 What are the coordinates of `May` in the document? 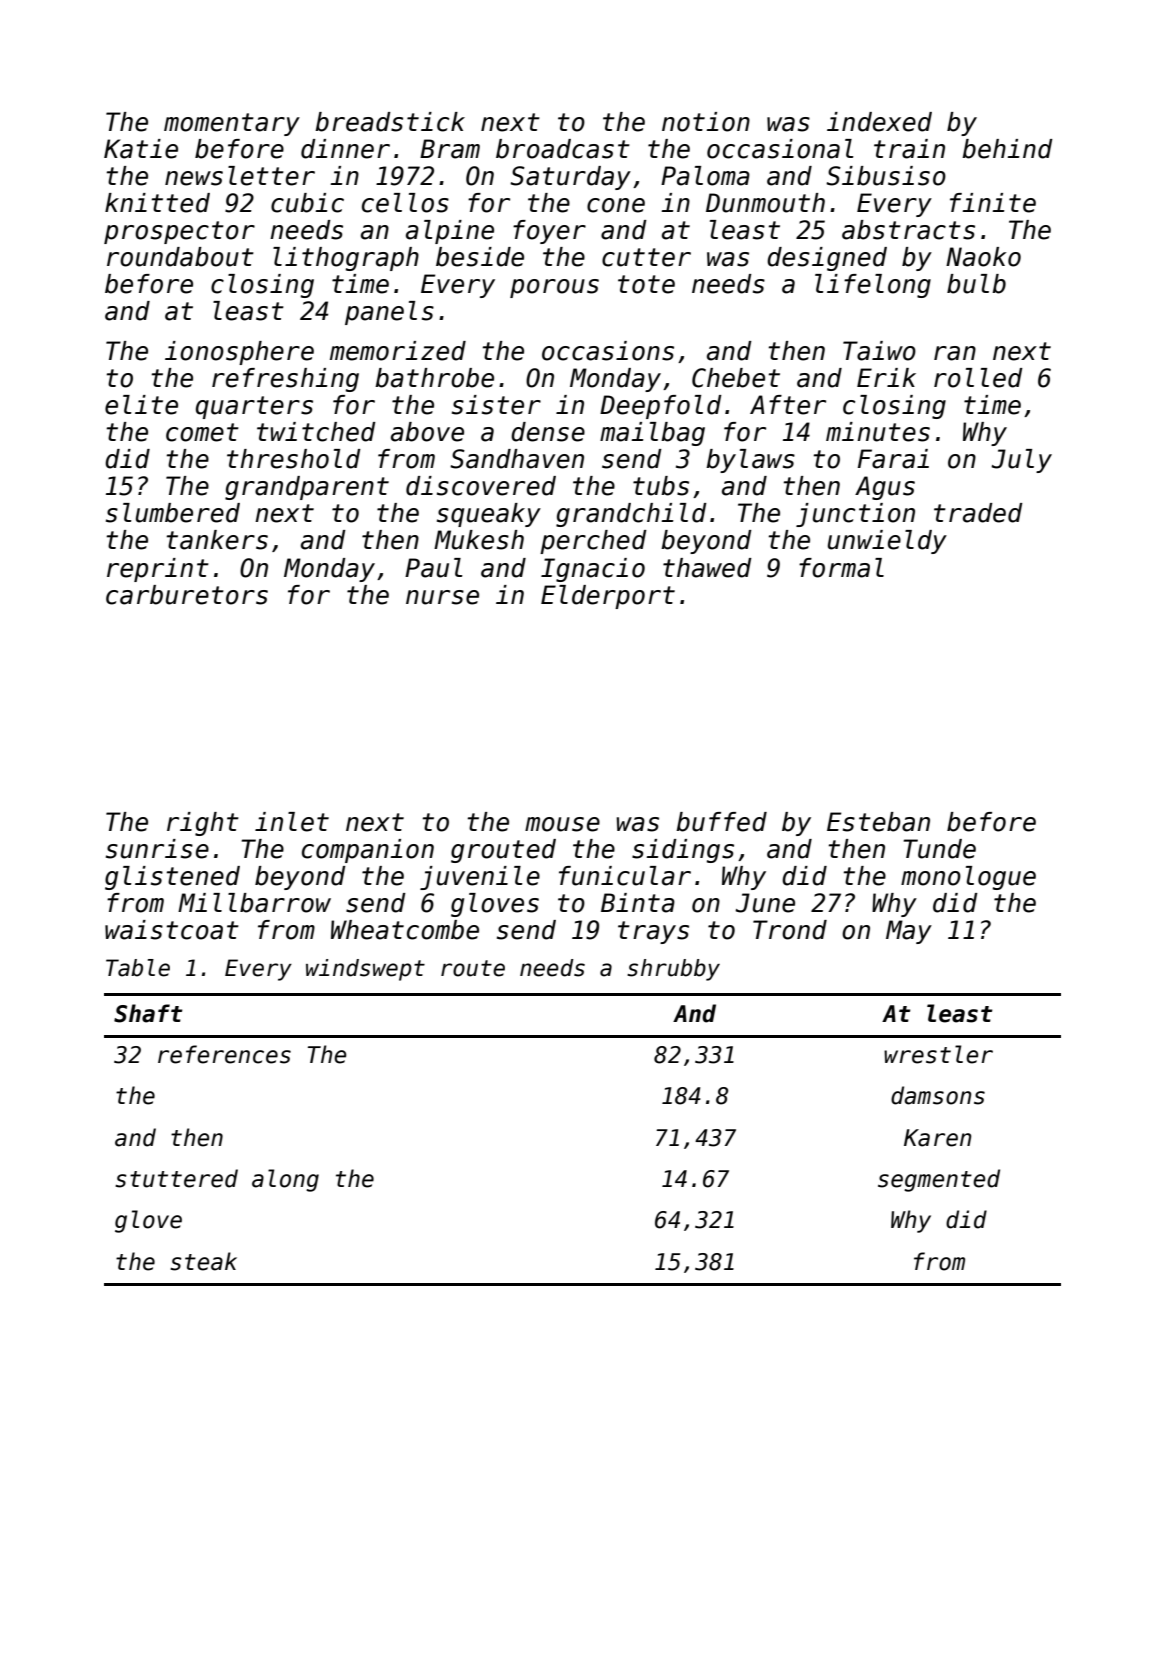 It's located at (909, 932).
